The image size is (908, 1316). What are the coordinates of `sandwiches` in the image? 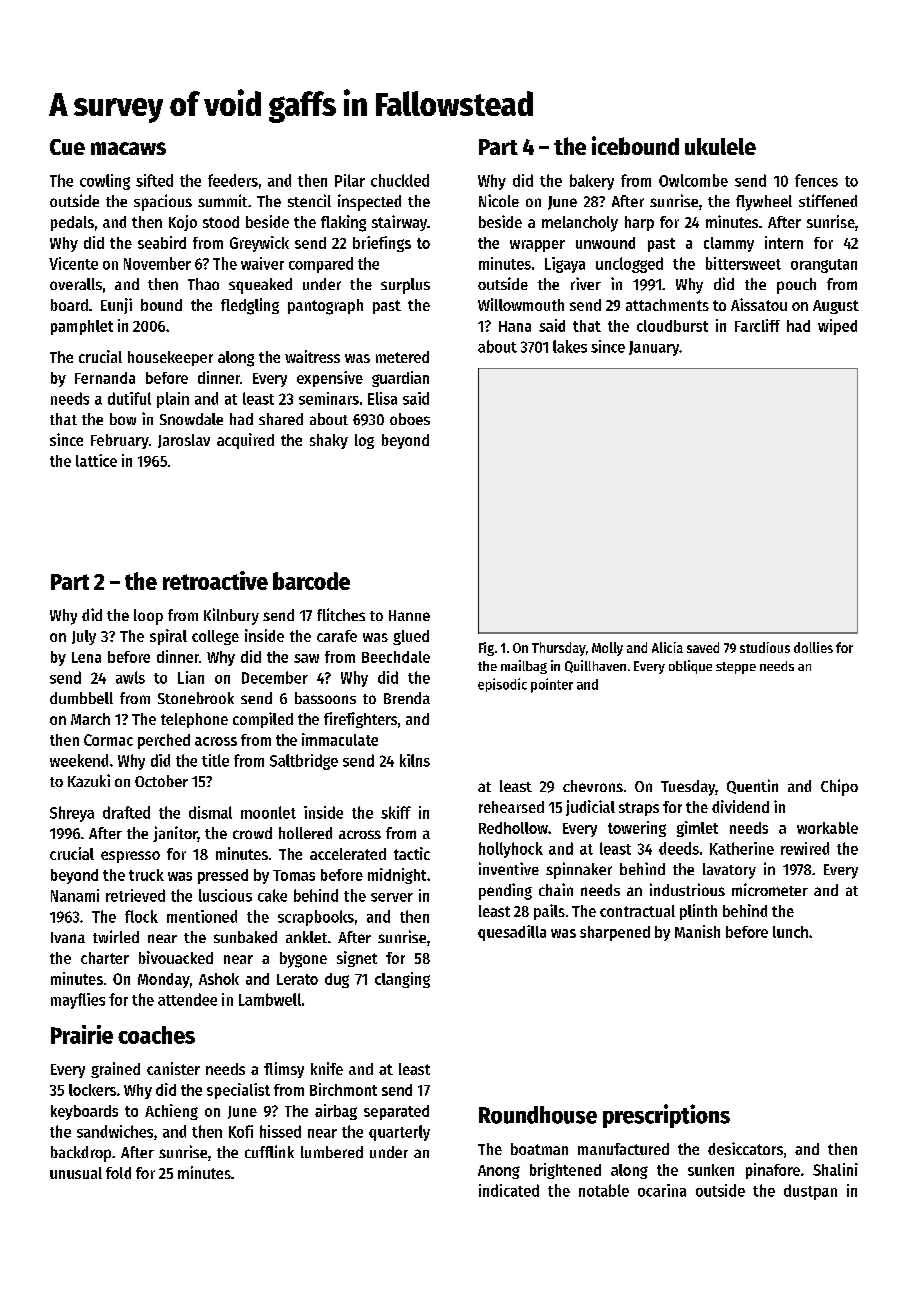 It's located at (115, 1131).
